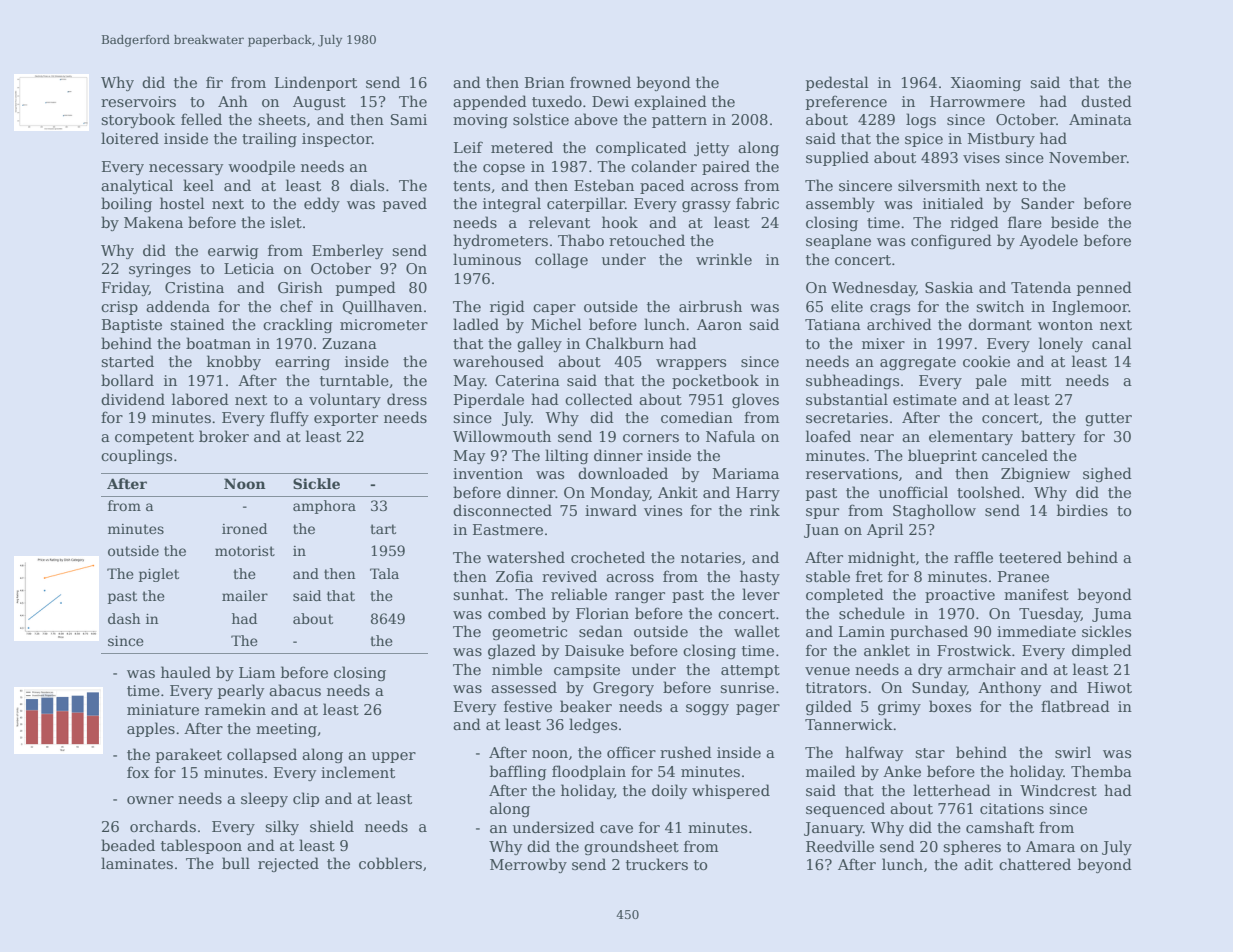 This document has width=1233, height=952. I want to click on grassy, so click(706, 206).
